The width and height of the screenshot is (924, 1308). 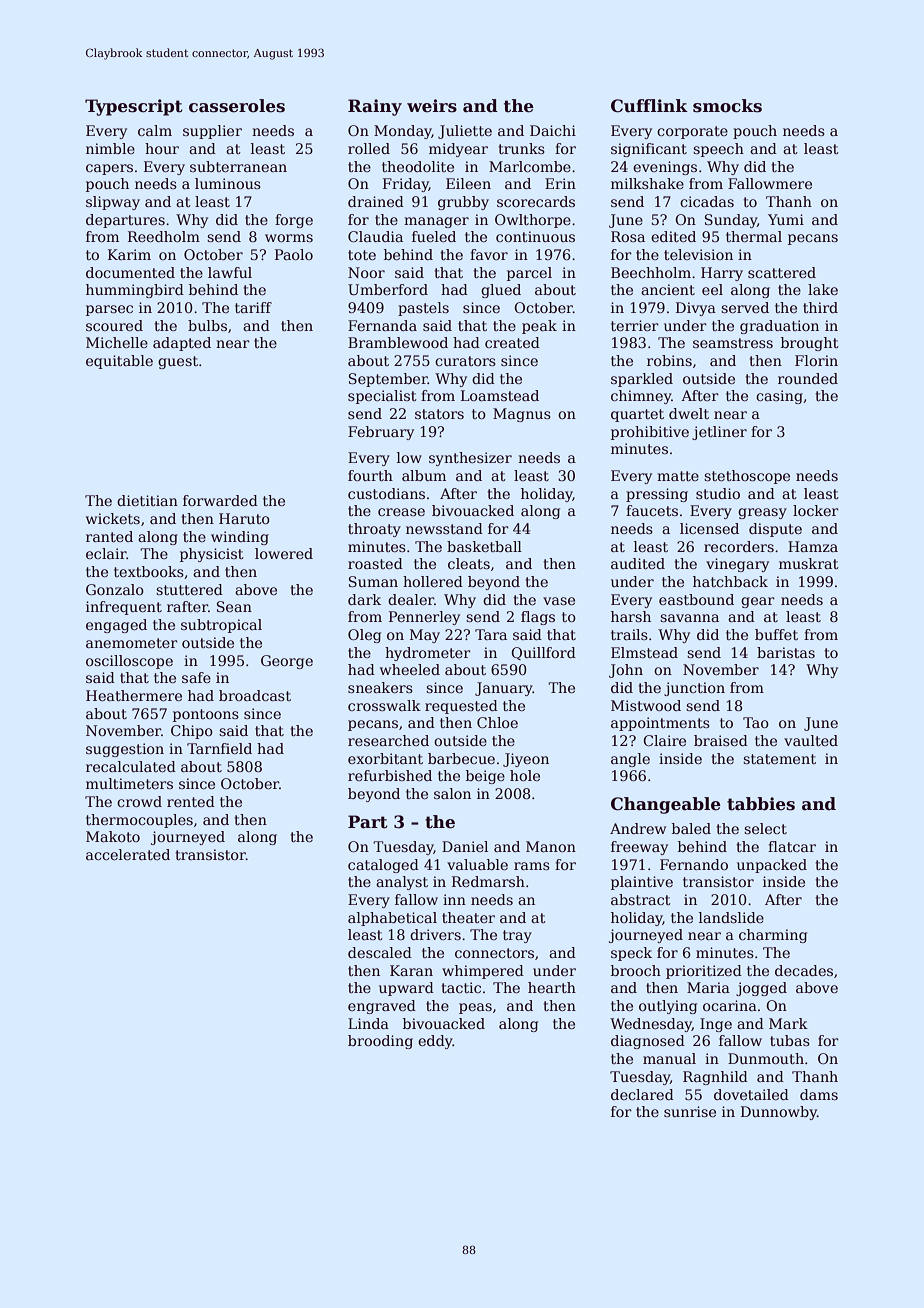 I want to click on physicist, so click(x=212, y=555).
